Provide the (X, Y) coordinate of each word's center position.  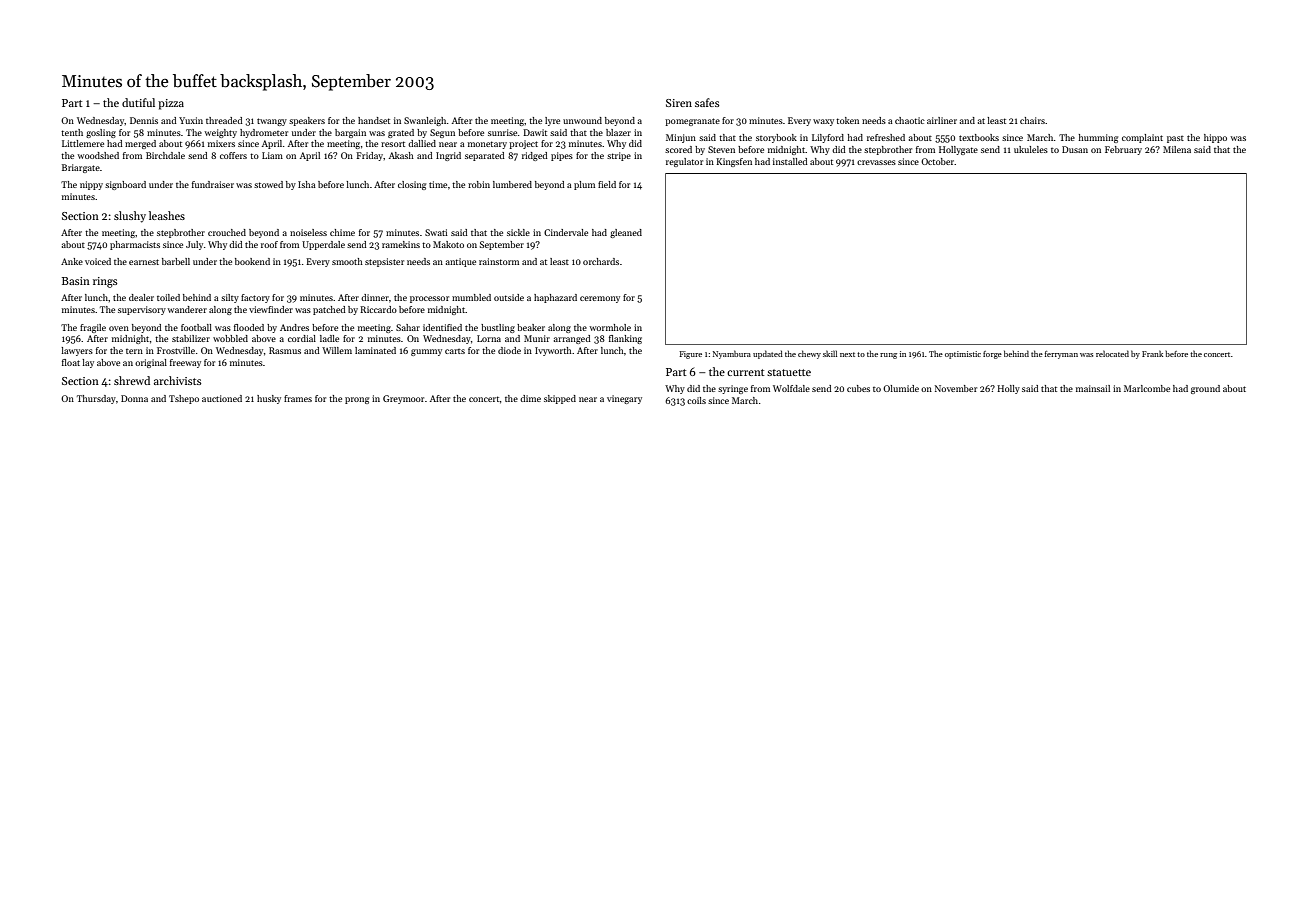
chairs (1032, 120)
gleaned (626, 233)
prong (357, 400)
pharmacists (135, 245)
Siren (679, 103)
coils (696, 400)
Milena (1177, 149)
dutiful (138, 102)
